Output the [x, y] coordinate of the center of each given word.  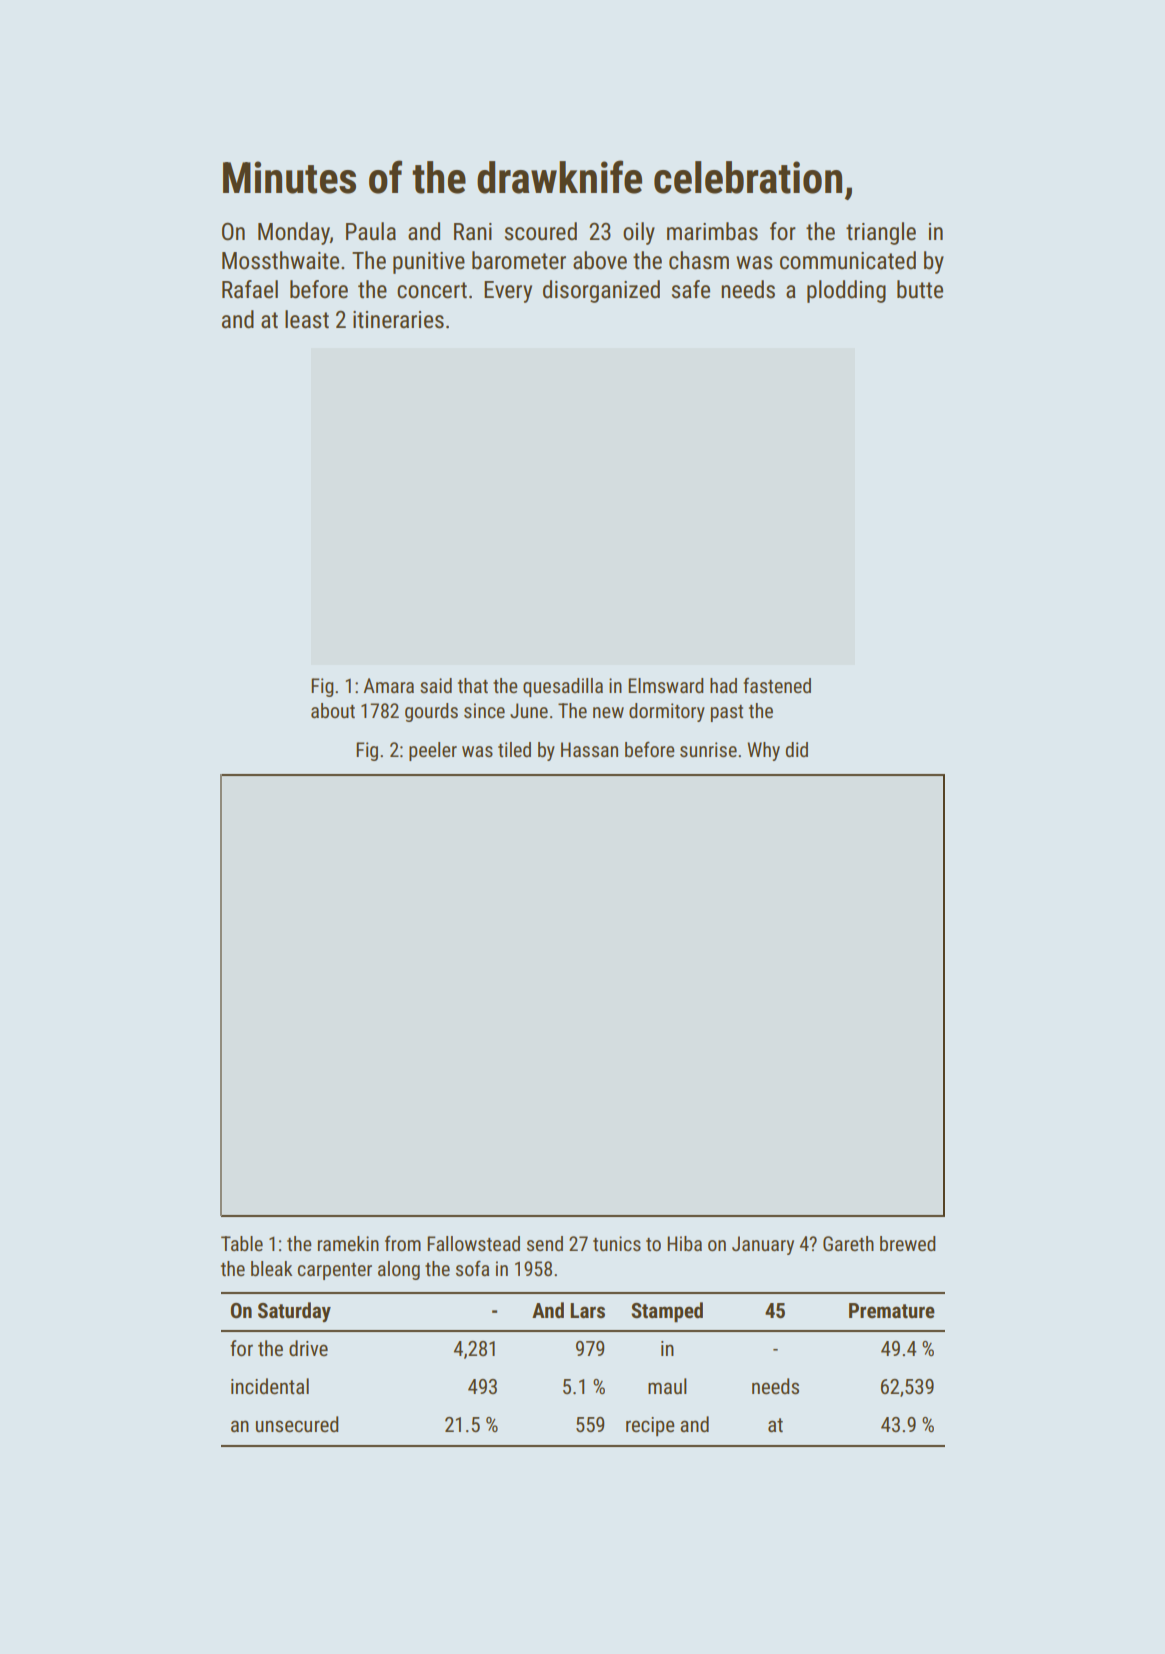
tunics [617, 1243]
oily [639, 233]
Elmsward [665, 685]
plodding [846, 291]
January [763, 1245]
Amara [388, 685]
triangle [881, 233]
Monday [294, 233]
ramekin [348, 1243]
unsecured [297, 1424]
